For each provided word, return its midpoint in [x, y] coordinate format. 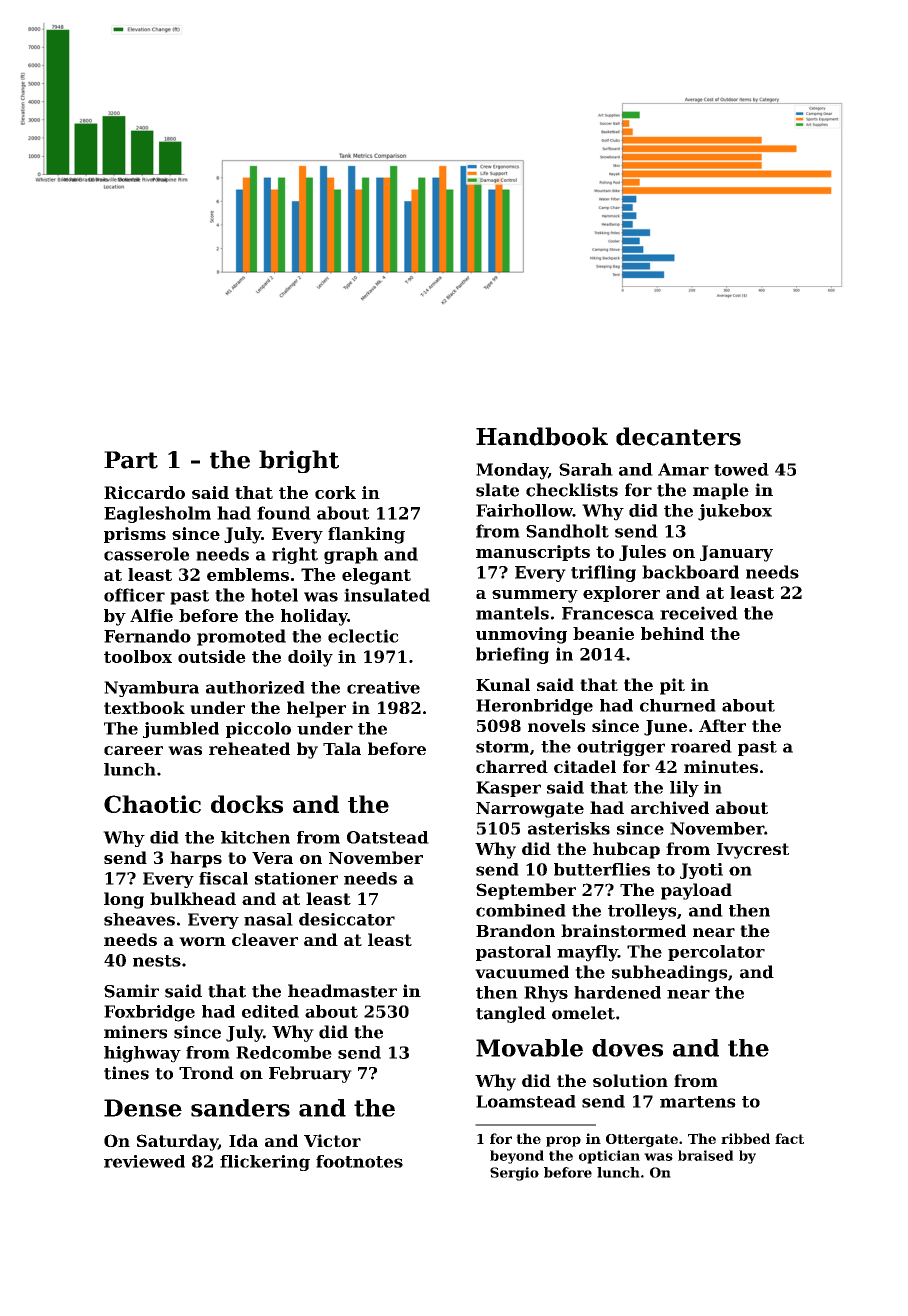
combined [521, 910]
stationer [296, 878]
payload [696, 891]
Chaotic [152, 804]
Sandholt [567, 531]
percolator [716, 953]
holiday [314, 617]
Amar [683, 469]
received [699, 613]
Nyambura [151, 689]
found [284, 513]
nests [157, 961]
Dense [143, 1108]
